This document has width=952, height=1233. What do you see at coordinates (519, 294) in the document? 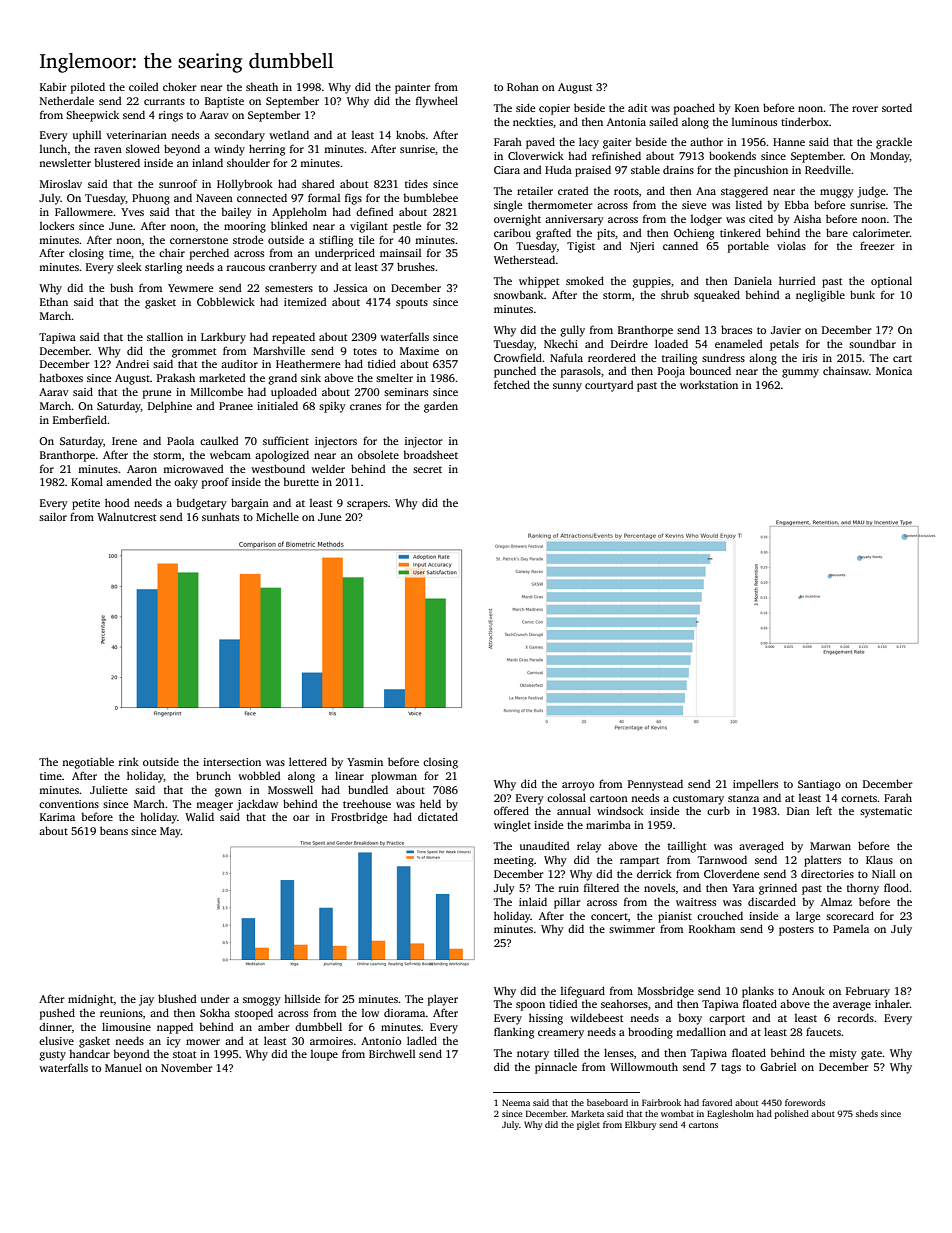
I see `snowbank` at bounding box center [519, 294].
